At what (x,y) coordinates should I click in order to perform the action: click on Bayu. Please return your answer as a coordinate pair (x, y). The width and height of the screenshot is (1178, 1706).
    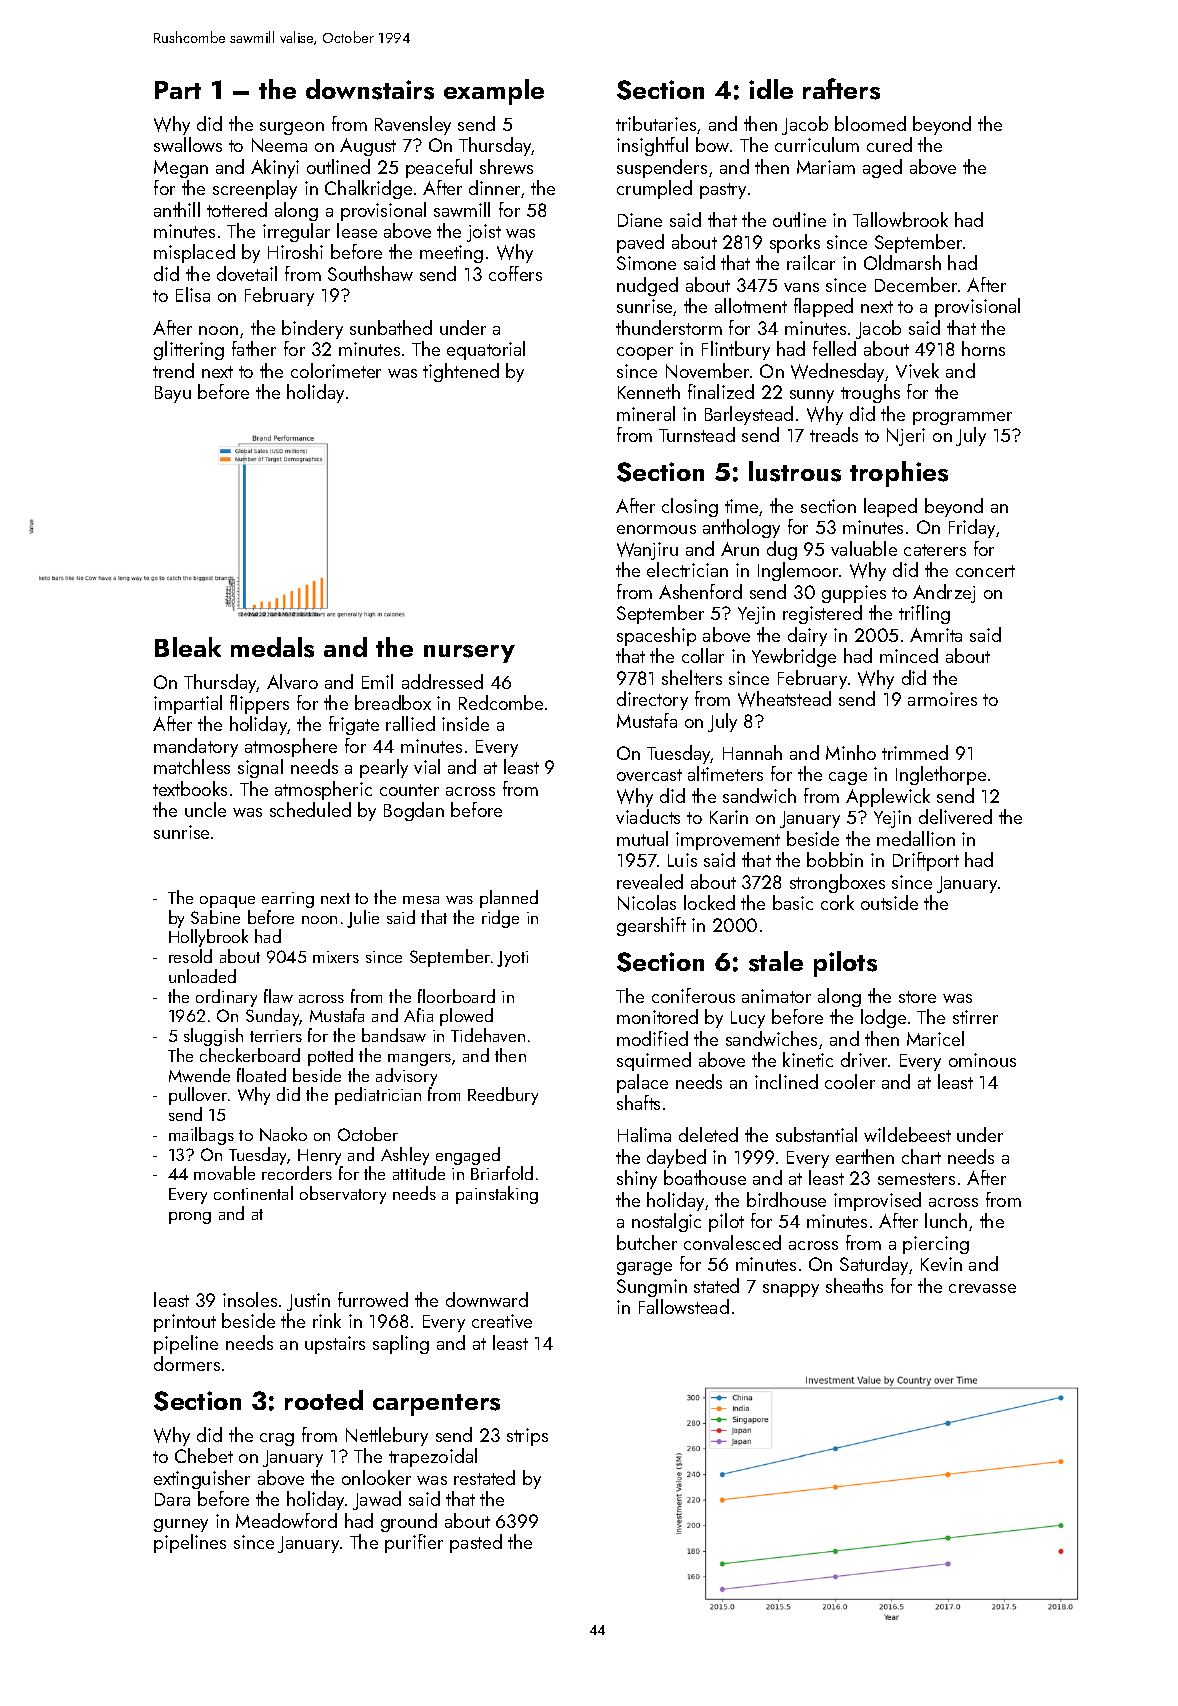
    Looking at the image, I should click on (173, 394).
